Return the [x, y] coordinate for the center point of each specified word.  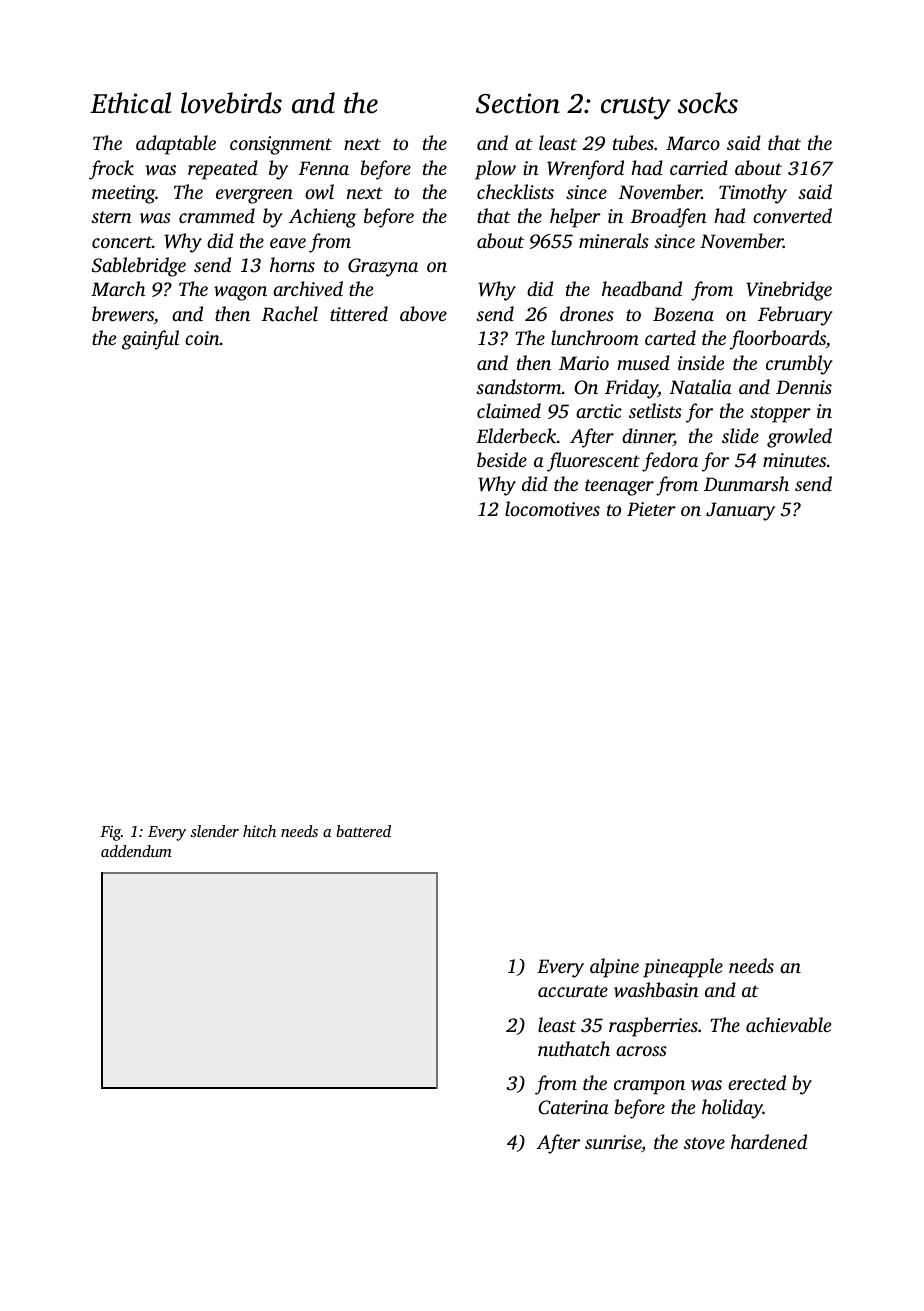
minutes [794, 460]
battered [363, 831]
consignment [281, 145]
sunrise [613, 1142]
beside [502, 459]
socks [708, 103]
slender [214, 831]
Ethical [131, 103]
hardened [769, 1141]
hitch [259, 831]
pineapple [683, 968]
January [740, 511]
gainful [150, 340]
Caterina [573, 1107]
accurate [573, 991]
